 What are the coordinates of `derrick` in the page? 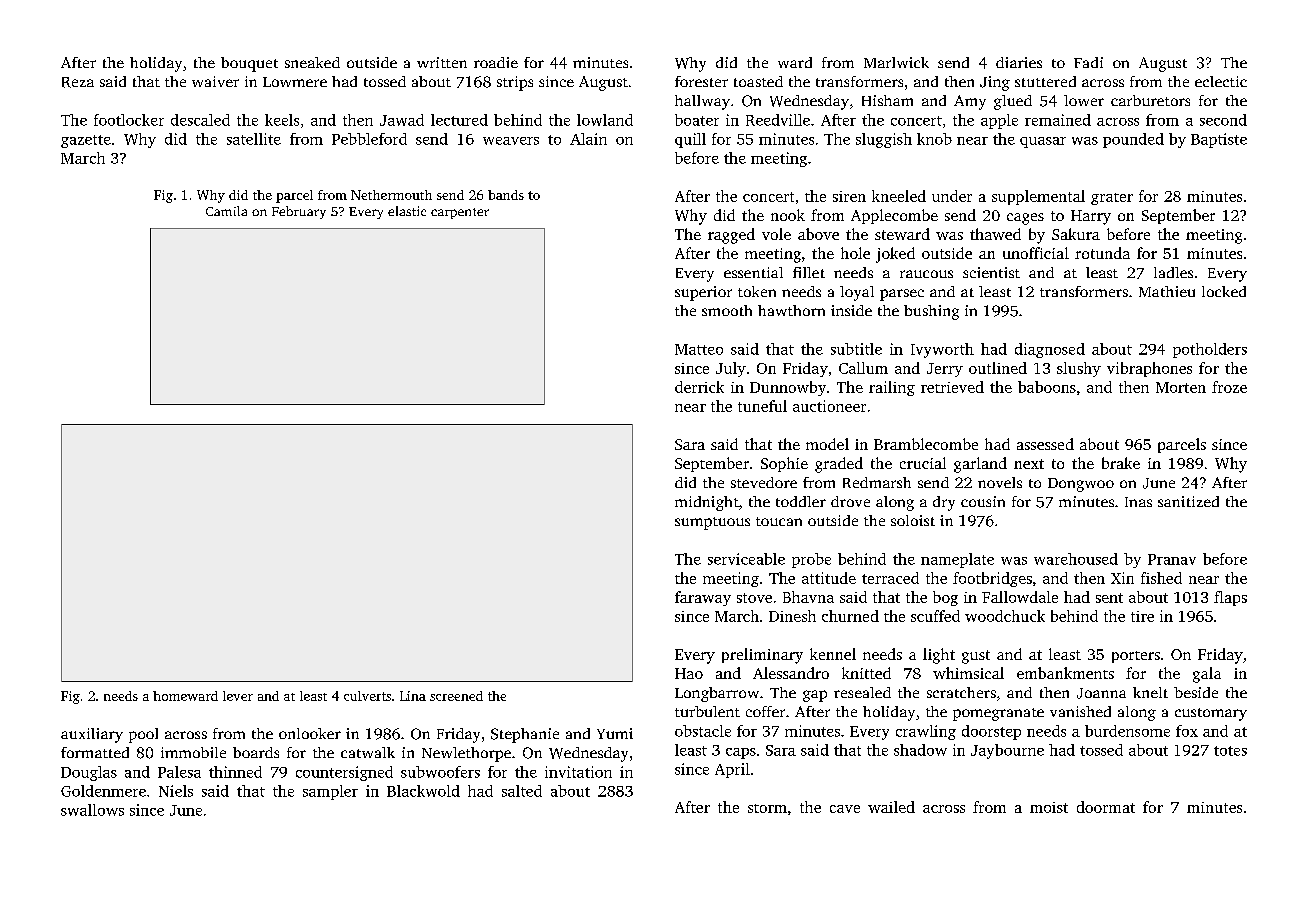 It's located at (699, 387).
